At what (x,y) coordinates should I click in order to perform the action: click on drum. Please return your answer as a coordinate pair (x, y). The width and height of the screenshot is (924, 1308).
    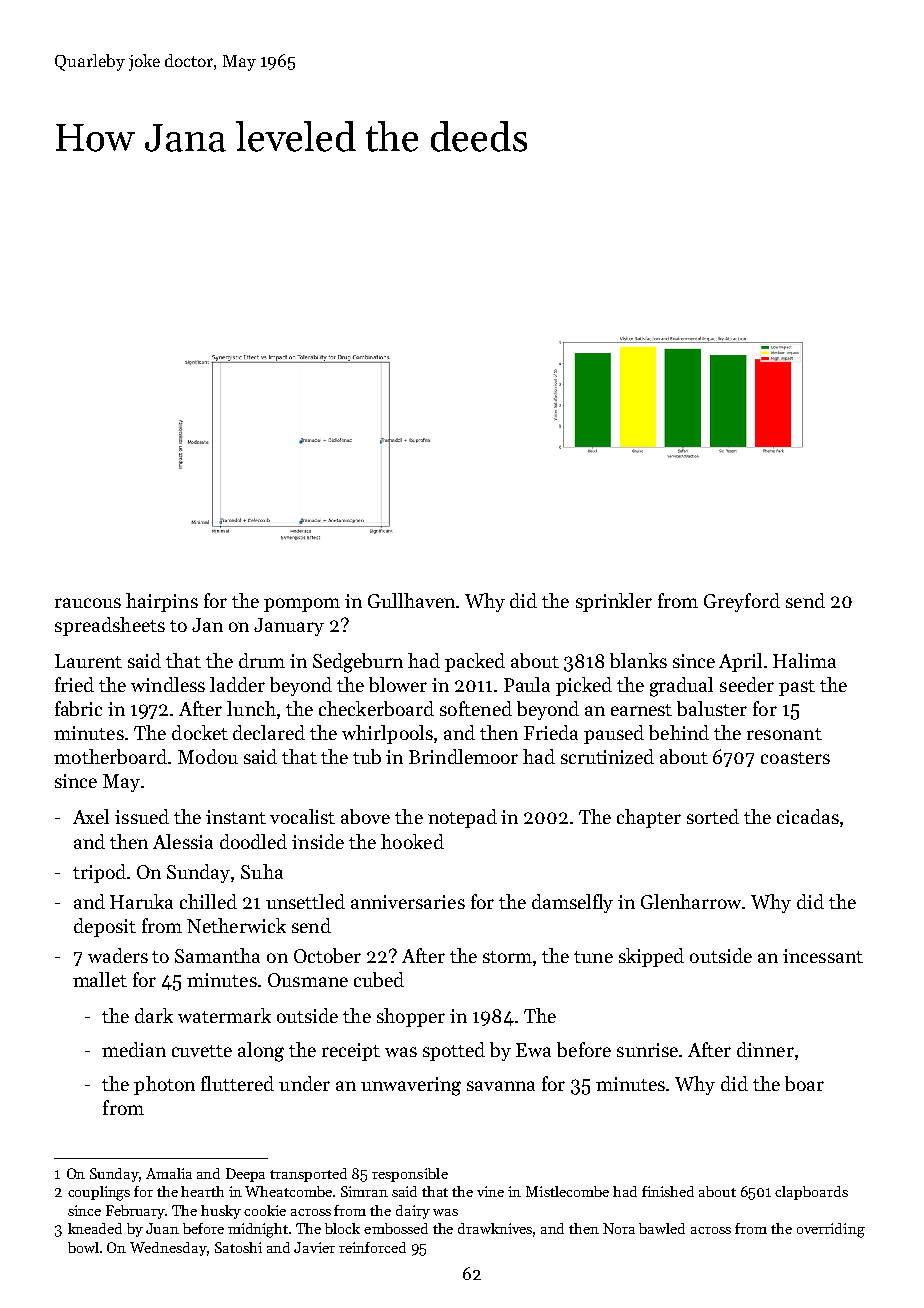
    Looking at the image, I should click on (262, 660).
